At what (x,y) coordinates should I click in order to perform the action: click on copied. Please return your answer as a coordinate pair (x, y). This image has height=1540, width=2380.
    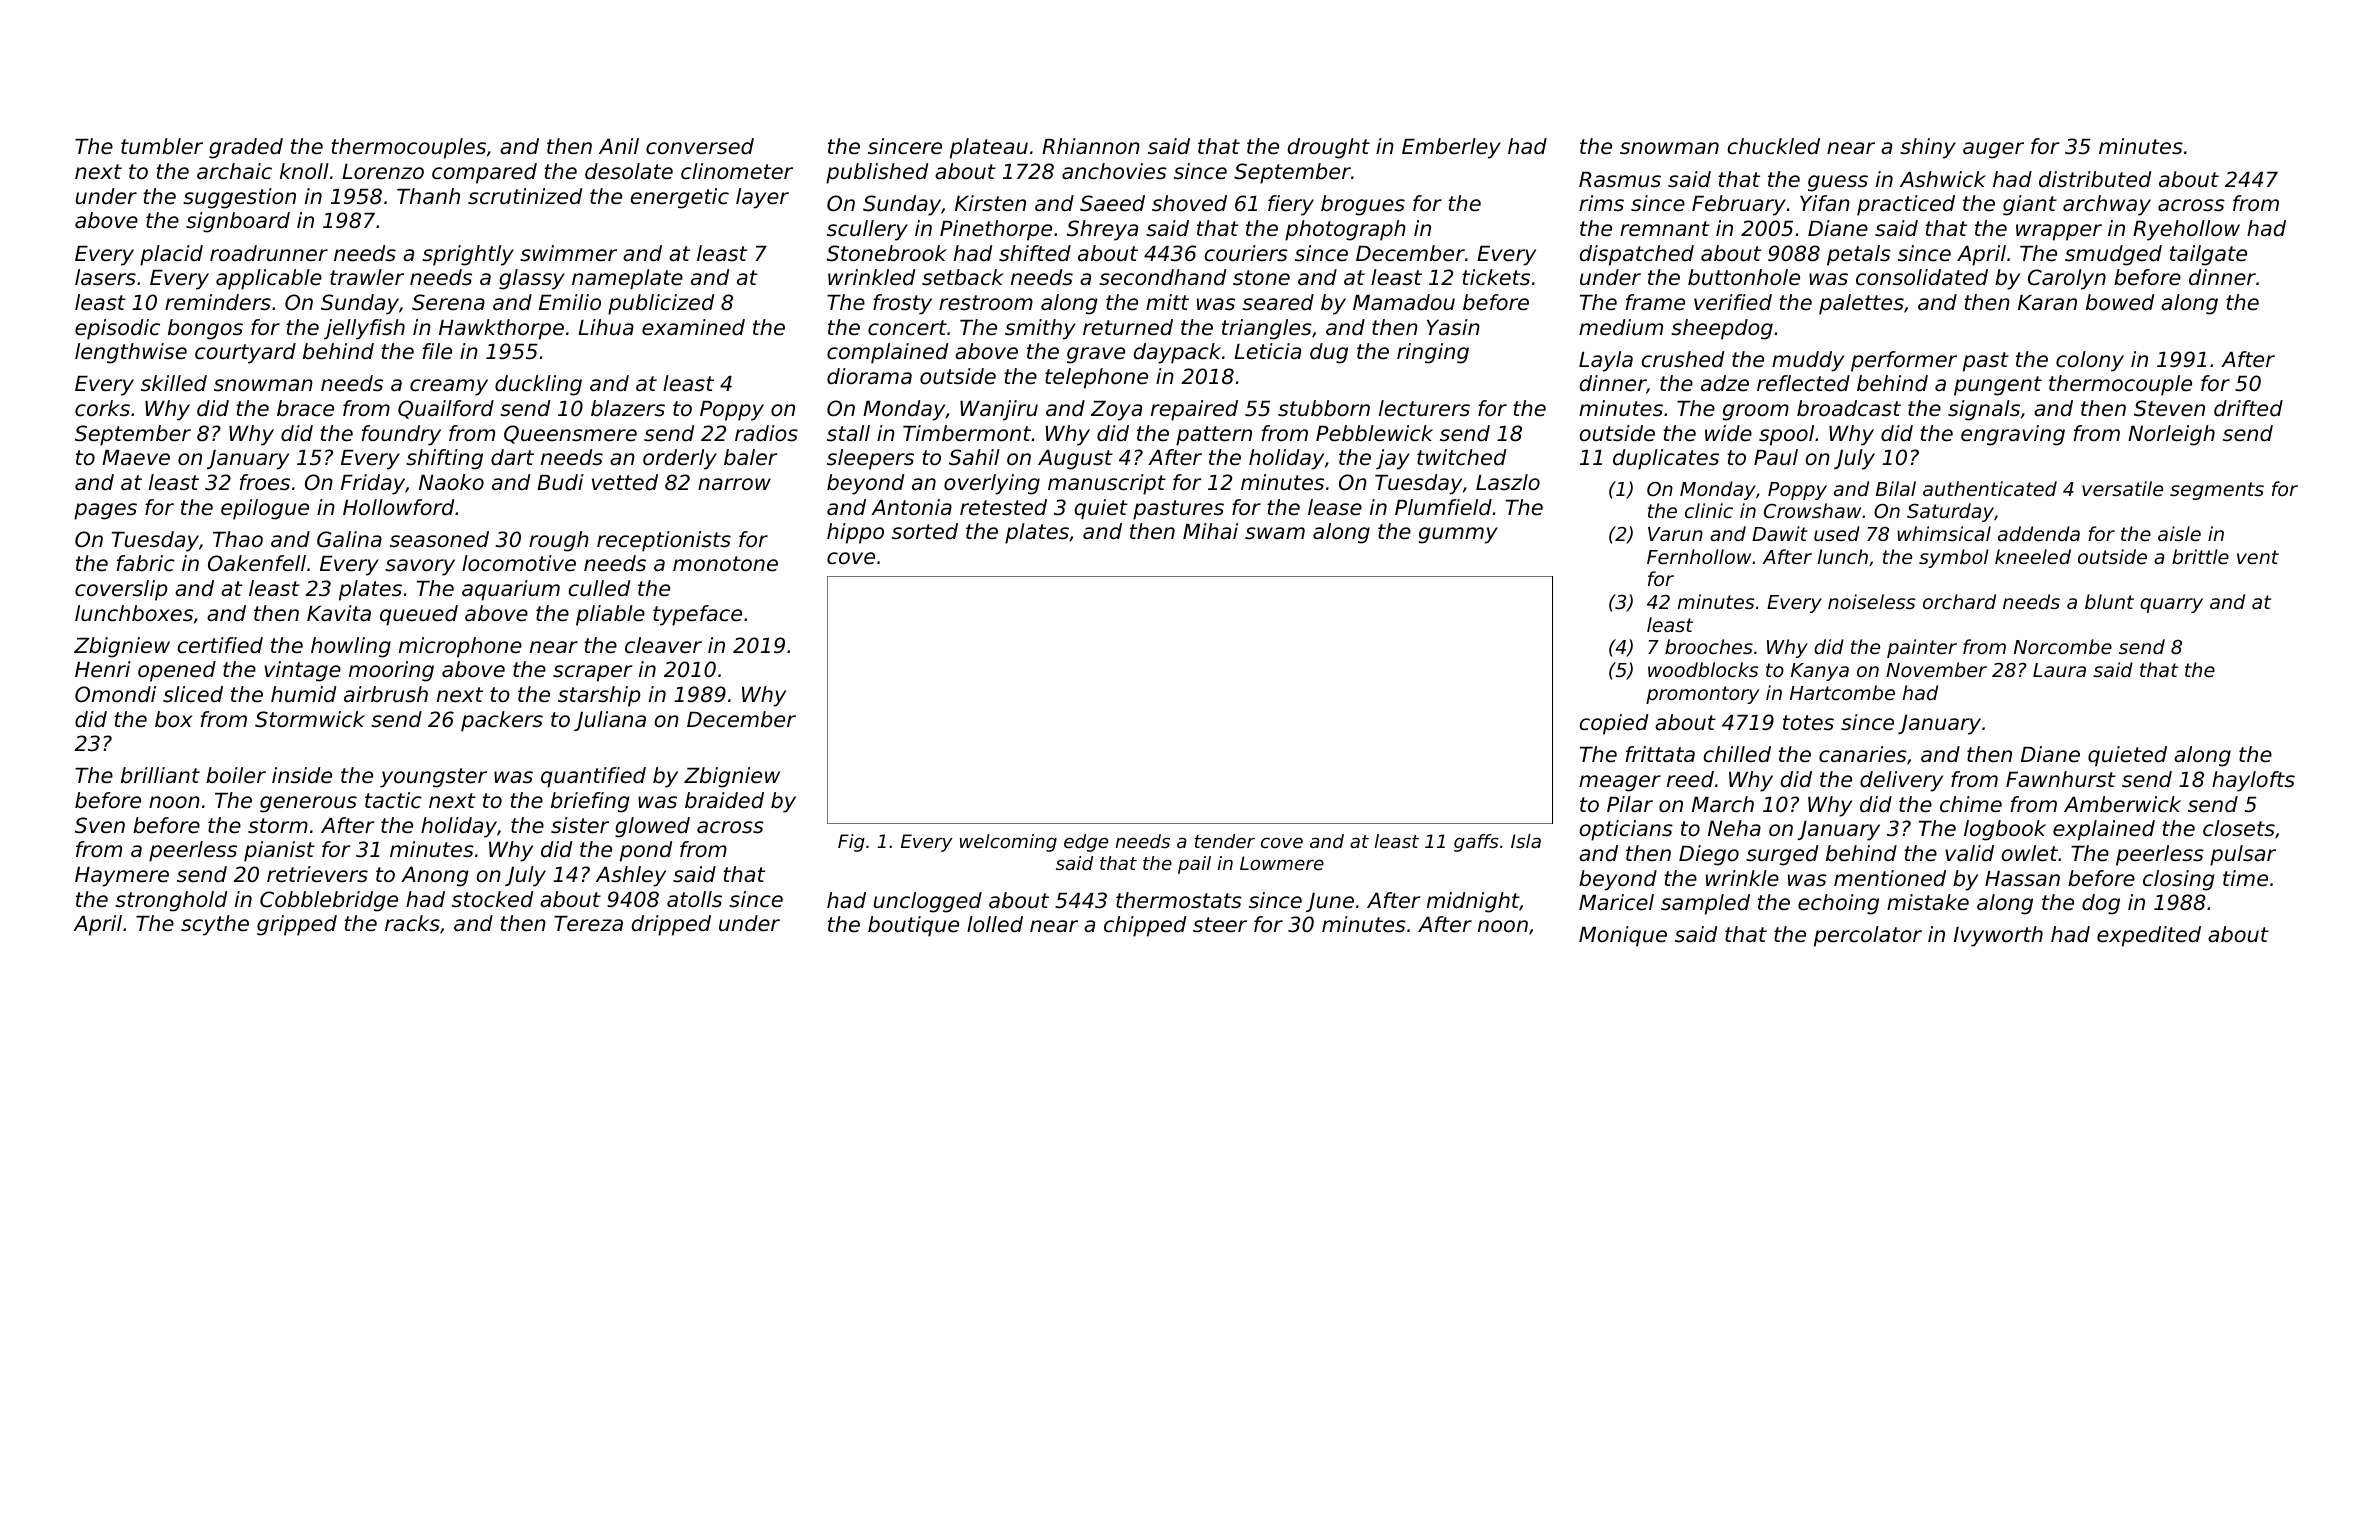
    Looking at the image, I should click on (1614, 724).
